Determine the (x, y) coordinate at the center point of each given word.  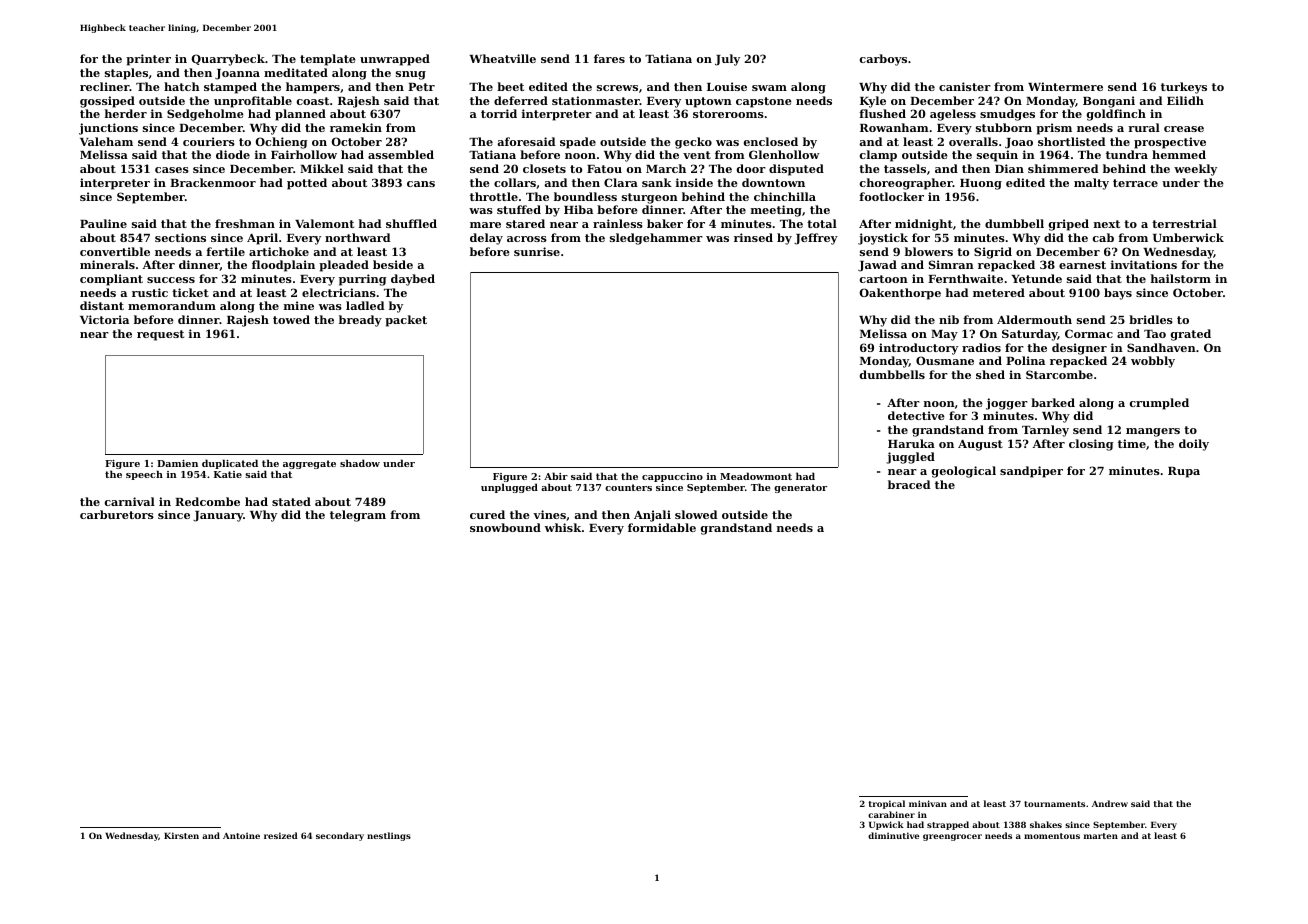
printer (148, 60)
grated (1191, 335)
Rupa (1184, 472)
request (160, 335)
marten (1101, 836)
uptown (708, 102)
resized (281, 835)
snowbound (505, 527)
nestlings (389, 836)
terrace (1135, 183)
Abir (556, 476)
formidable (662, 527)
